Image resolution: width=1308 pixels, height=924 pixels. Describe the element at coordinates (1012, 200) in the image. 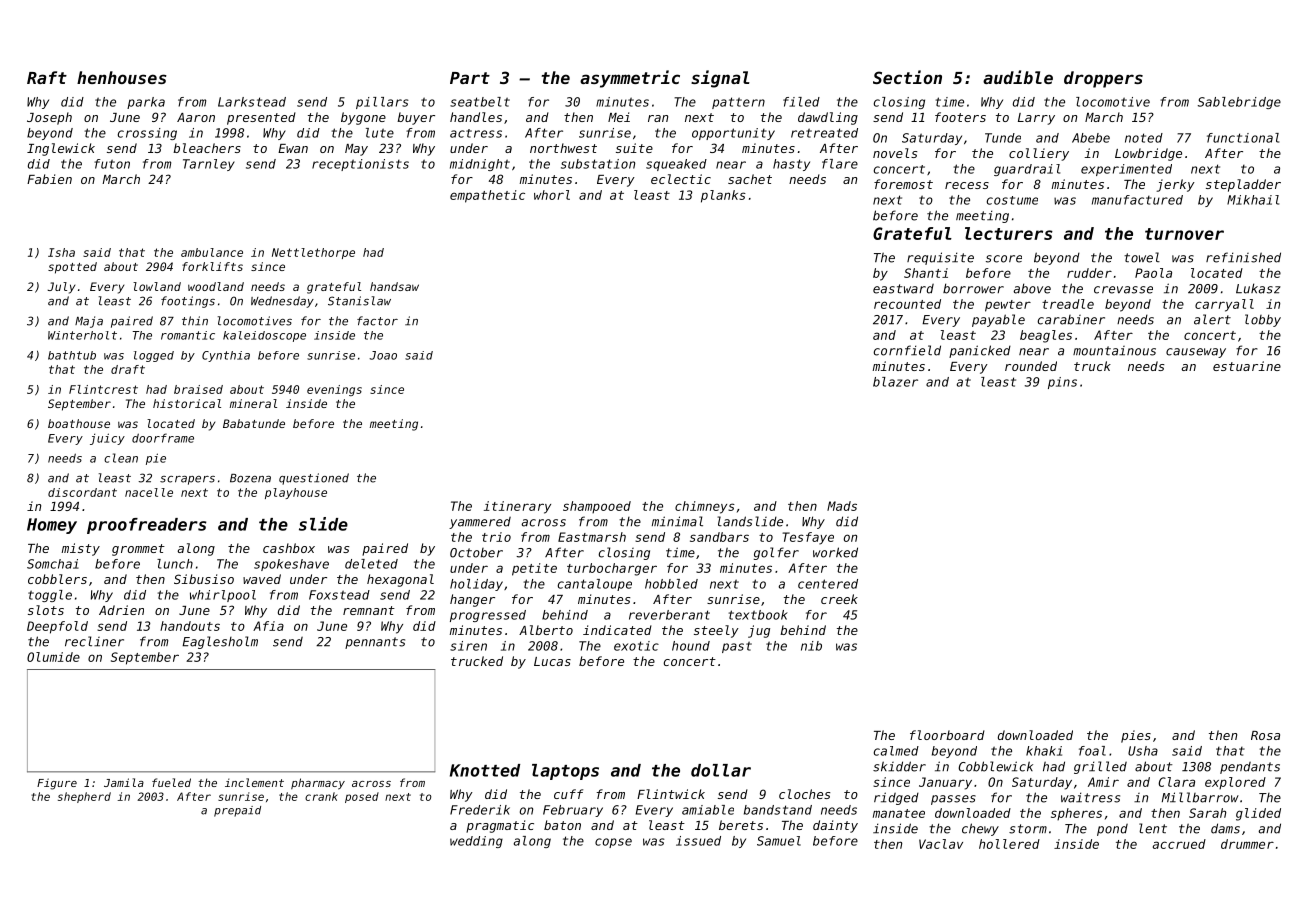

I see `costume` at that location.
